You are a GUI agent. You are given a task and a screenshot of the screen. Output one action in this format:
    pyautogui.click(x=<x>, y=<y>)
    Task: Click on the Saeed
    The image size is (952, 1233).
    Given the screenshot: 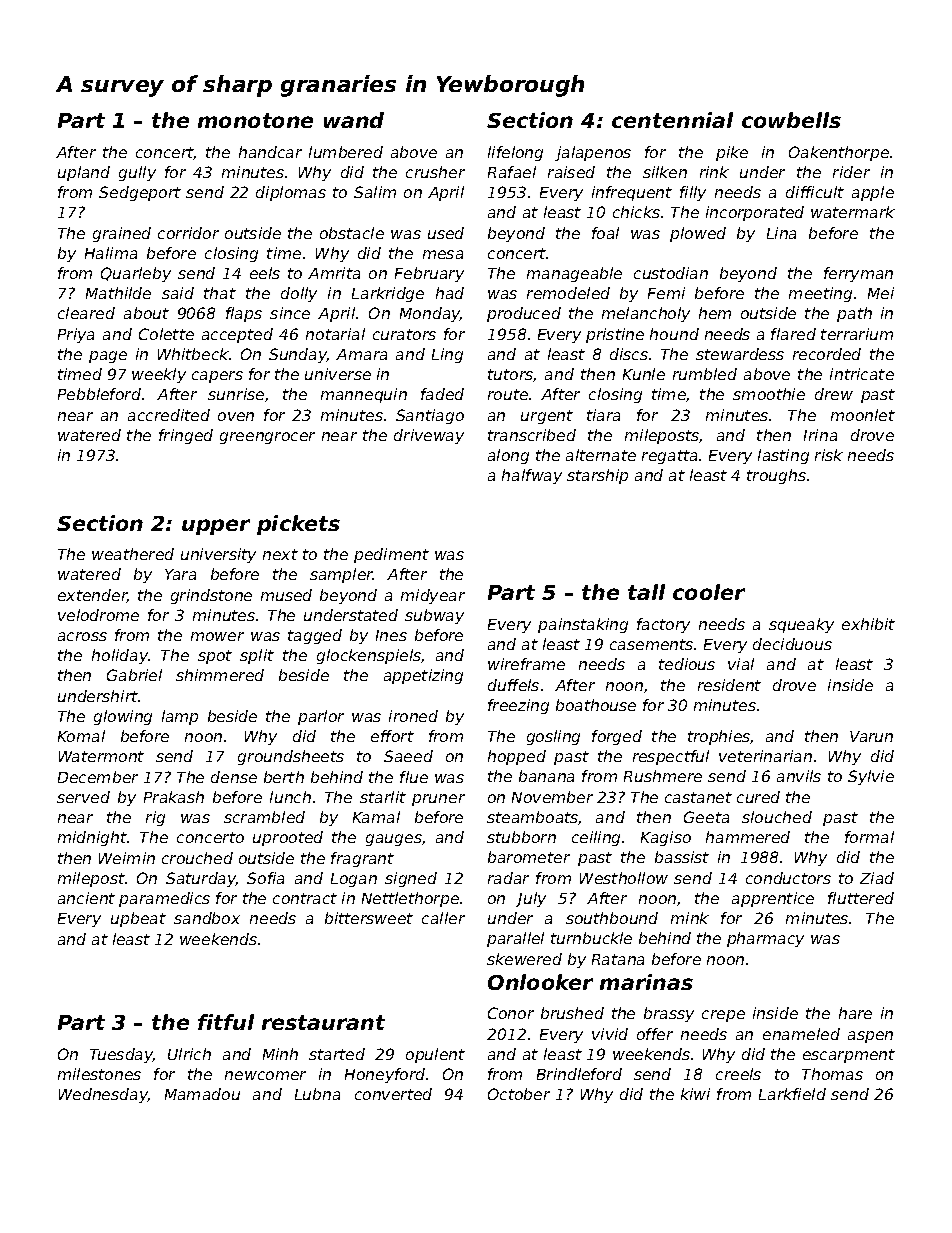 What is the action you would take?
    pyautogui.click(x=408, y=756)
